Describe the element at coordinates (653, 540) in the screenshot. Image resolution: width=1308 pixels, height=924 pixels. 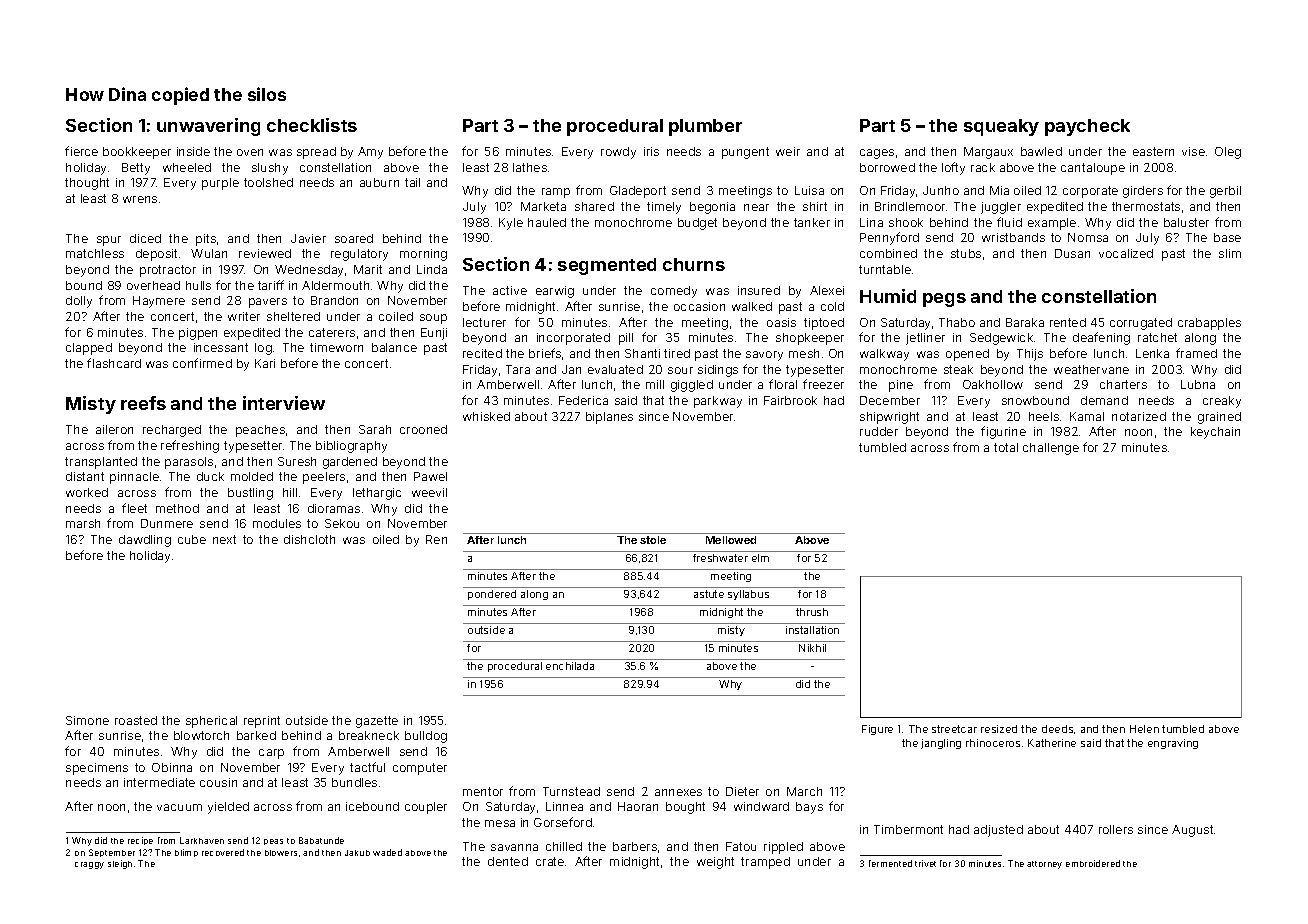
I see `stole` at that location.
